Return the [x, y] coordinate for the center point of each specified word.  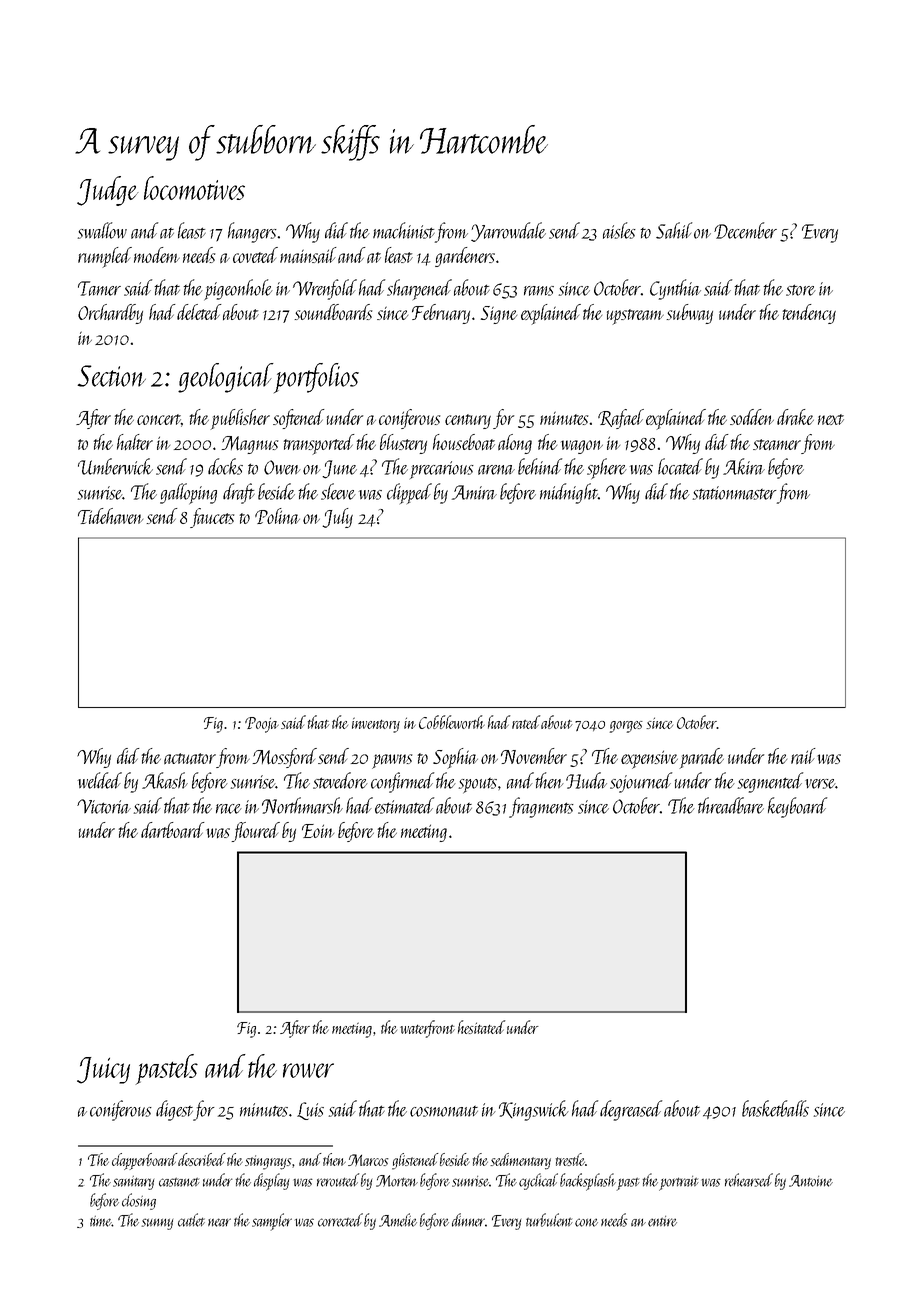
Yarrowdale [508, 232]
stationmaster [734, 493]
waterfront [427, 1029]
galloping [188, 494]
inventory [376, 725]
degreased [631, 1110]
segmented [770, 782]
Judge [108, 191]
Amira [474, 492]
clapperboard [145, 1161]
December [745, 230]
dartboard [172, 830]
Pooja [262, 725]
